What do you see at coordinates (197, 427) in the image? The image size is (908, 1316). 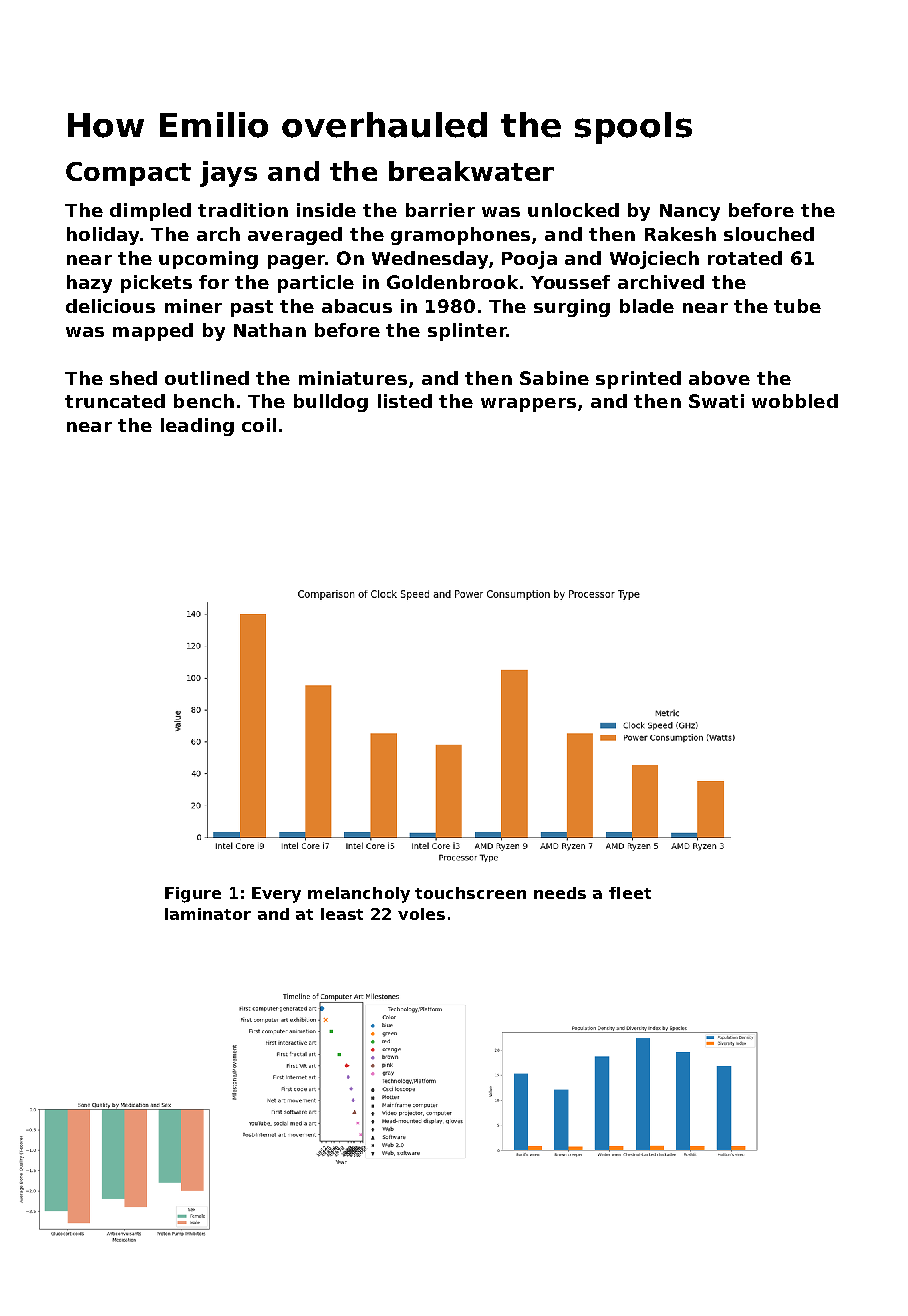 I see `leading` at bounding box center [197, 427].
